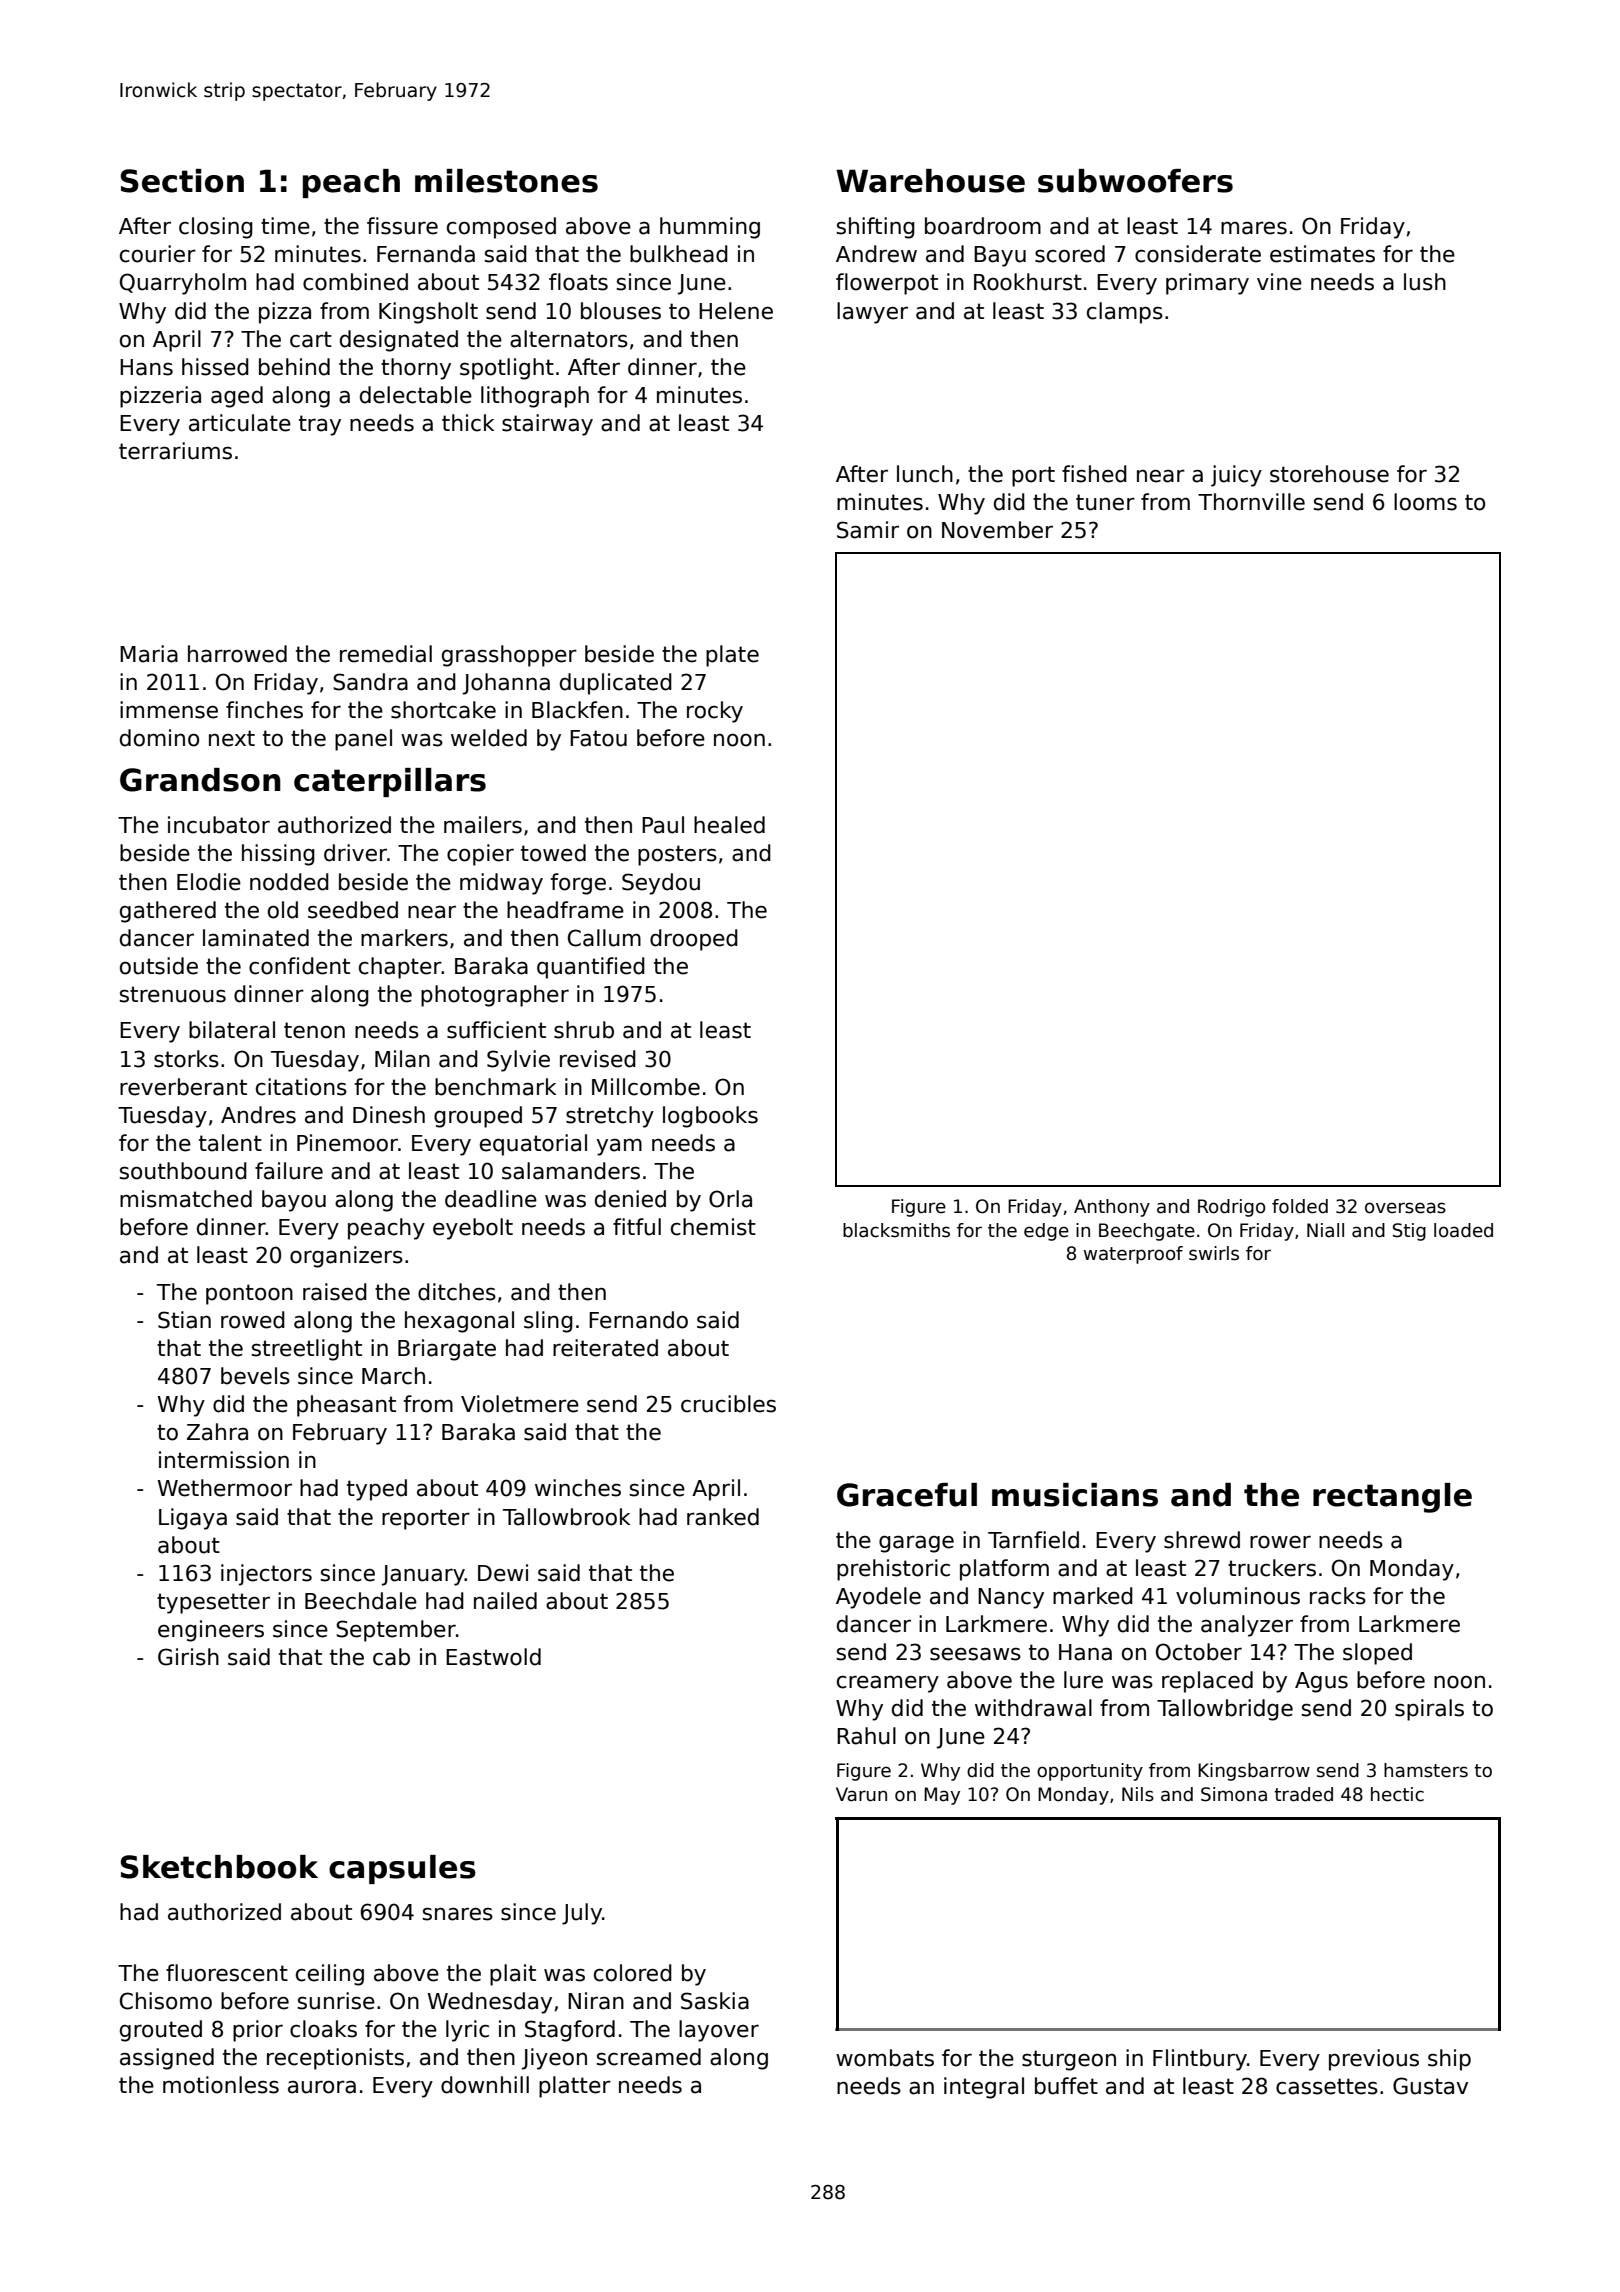 The height and width of the image is (2292, 1620). I want to click on wombats, so click(885, 2058).
